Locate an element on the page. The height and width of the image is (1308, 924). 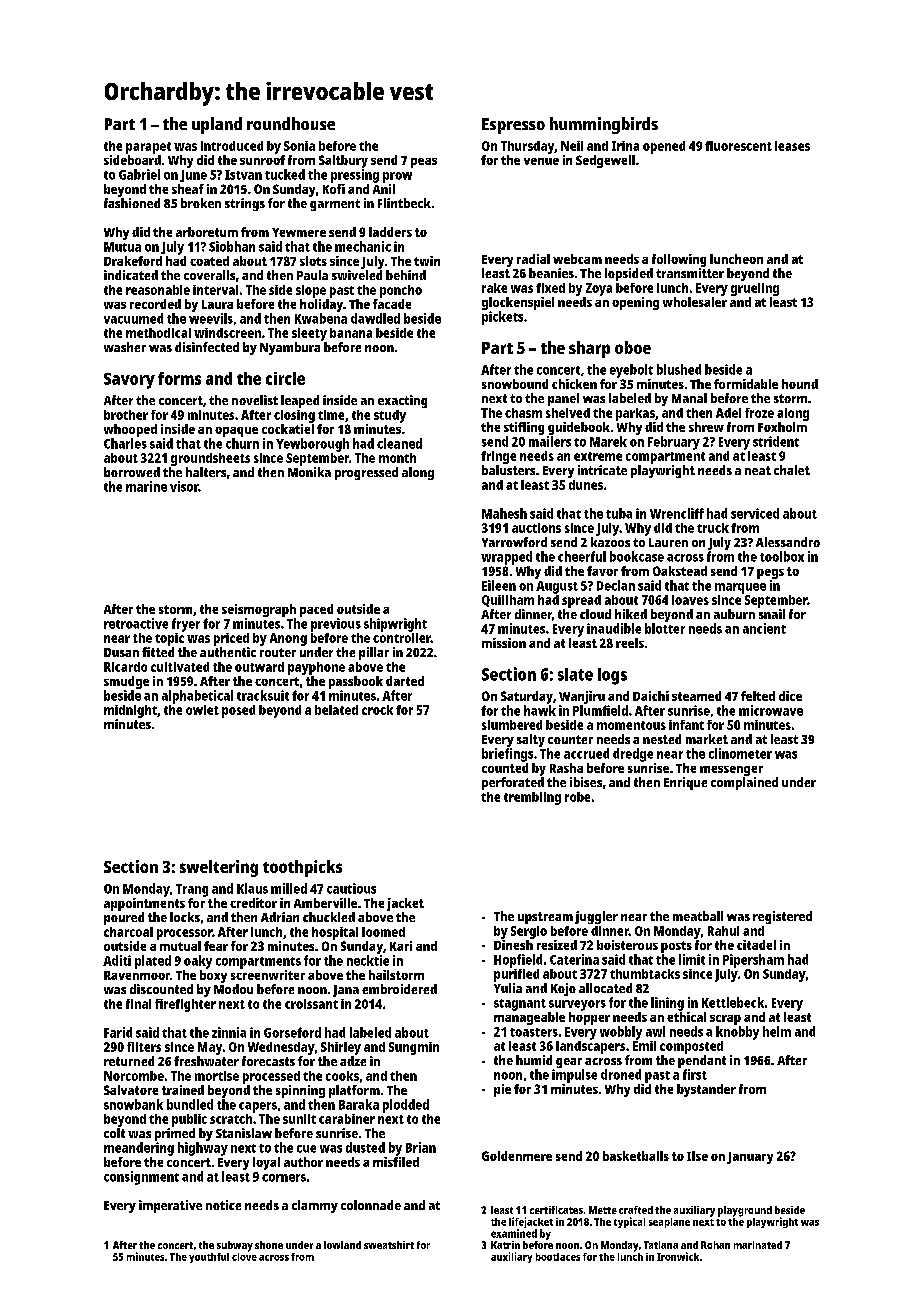
snowbound is located at coordinates (515, 384).
